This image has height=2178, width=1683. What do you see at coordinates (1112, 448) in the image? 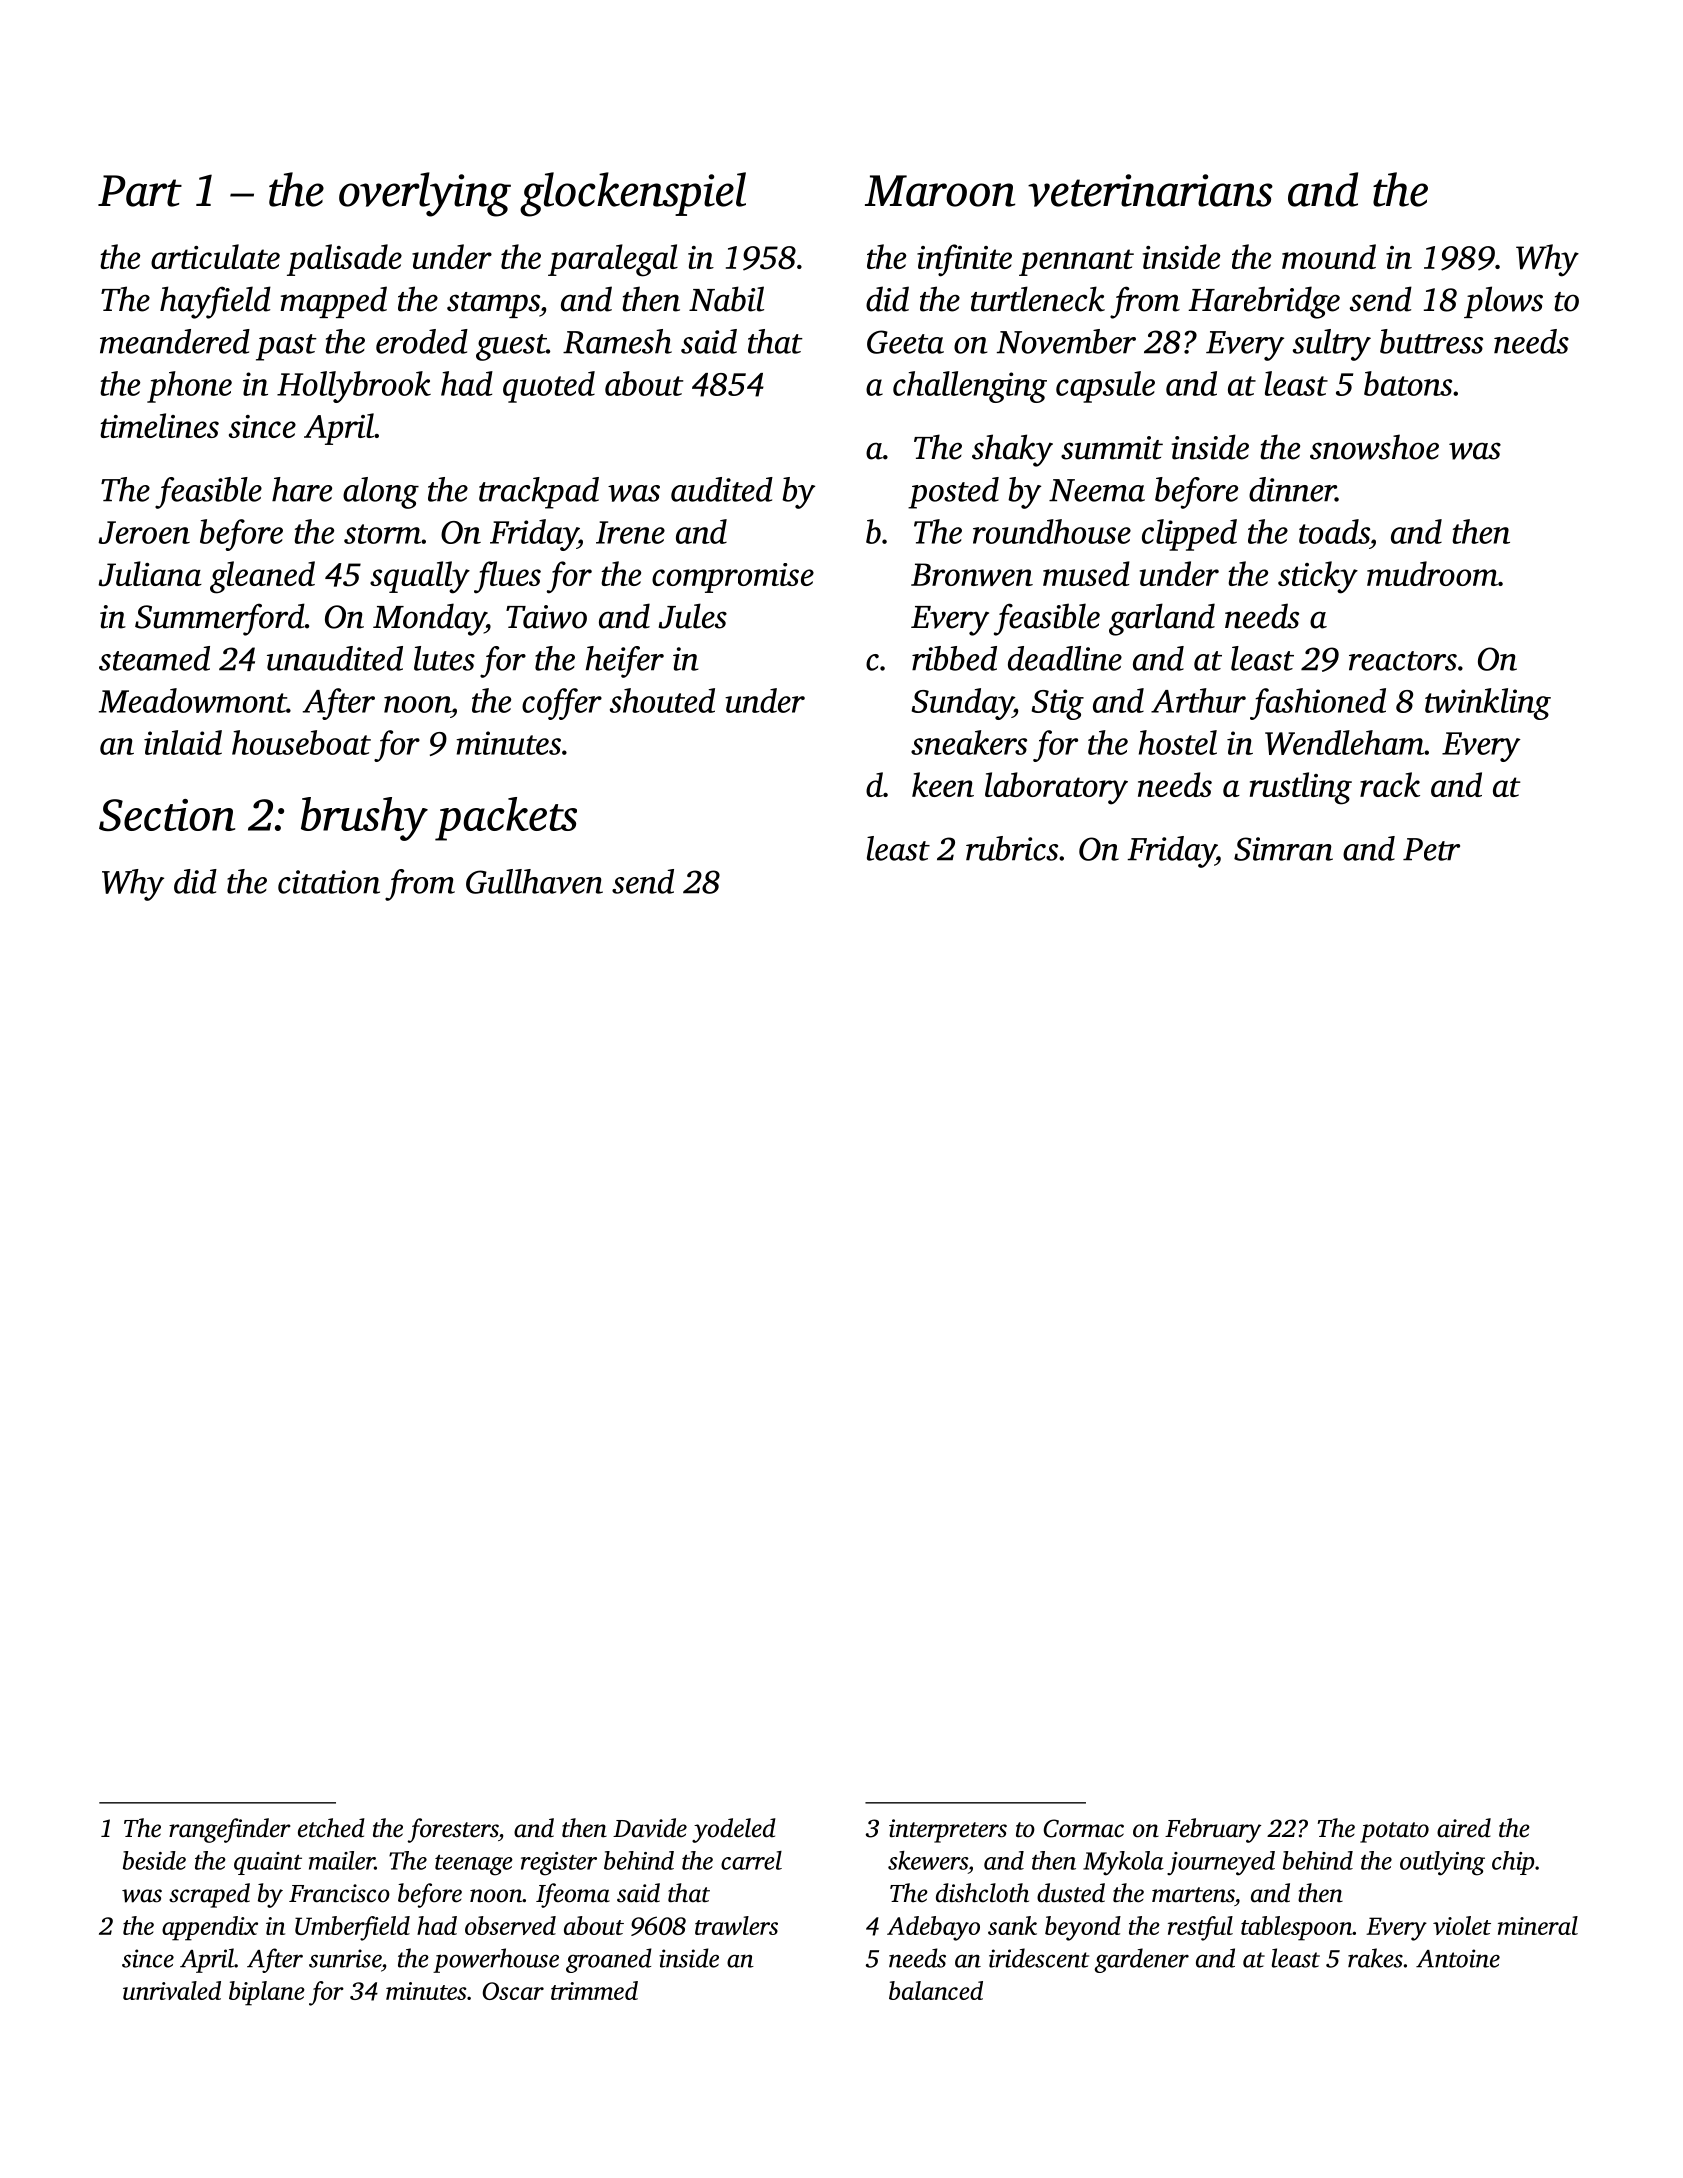
I see `summit` at bounding box center [1112, 448].
